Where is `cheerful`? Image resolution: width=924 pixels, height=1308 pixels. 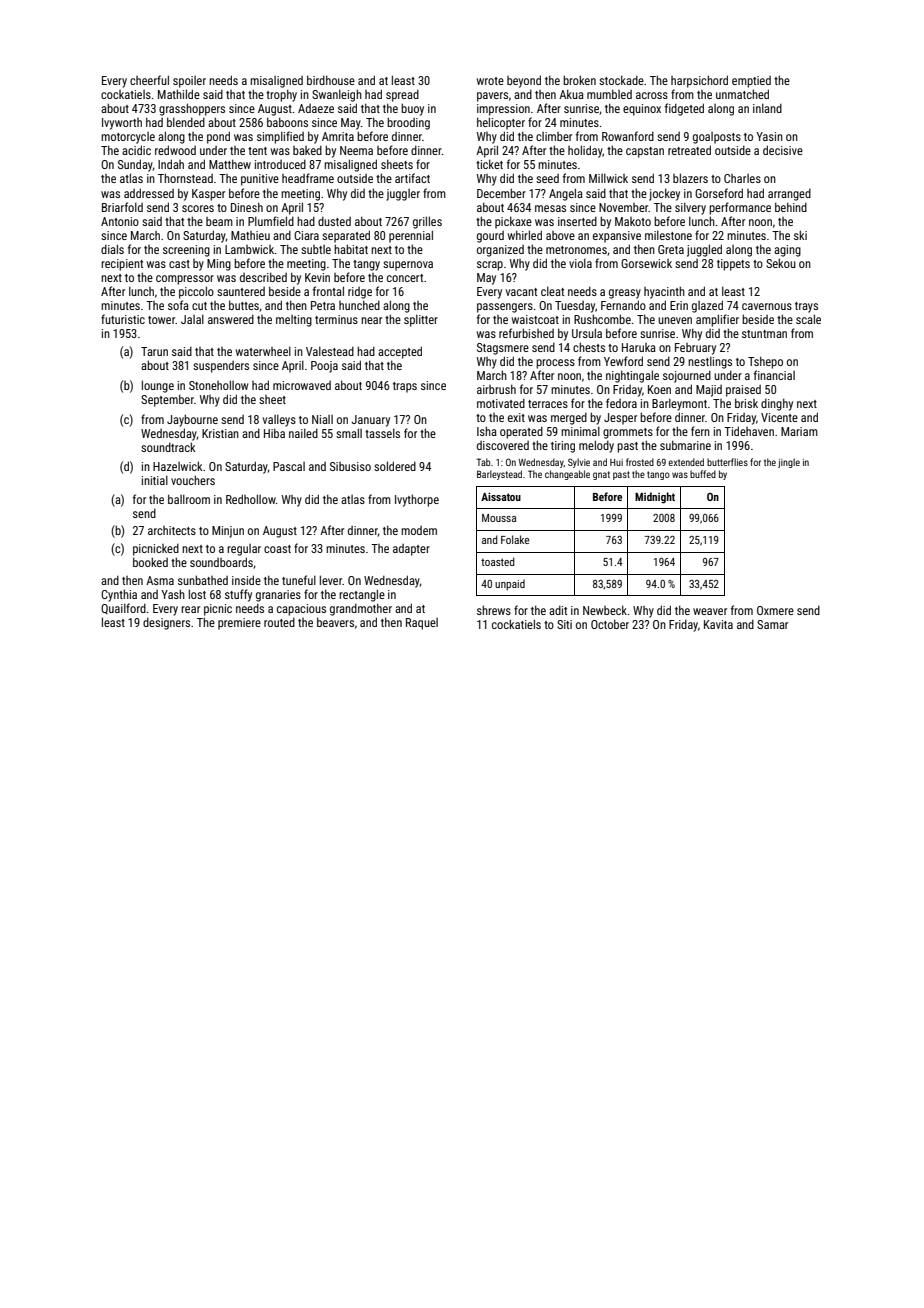 cheerful is located at coordinates (149, 80).
